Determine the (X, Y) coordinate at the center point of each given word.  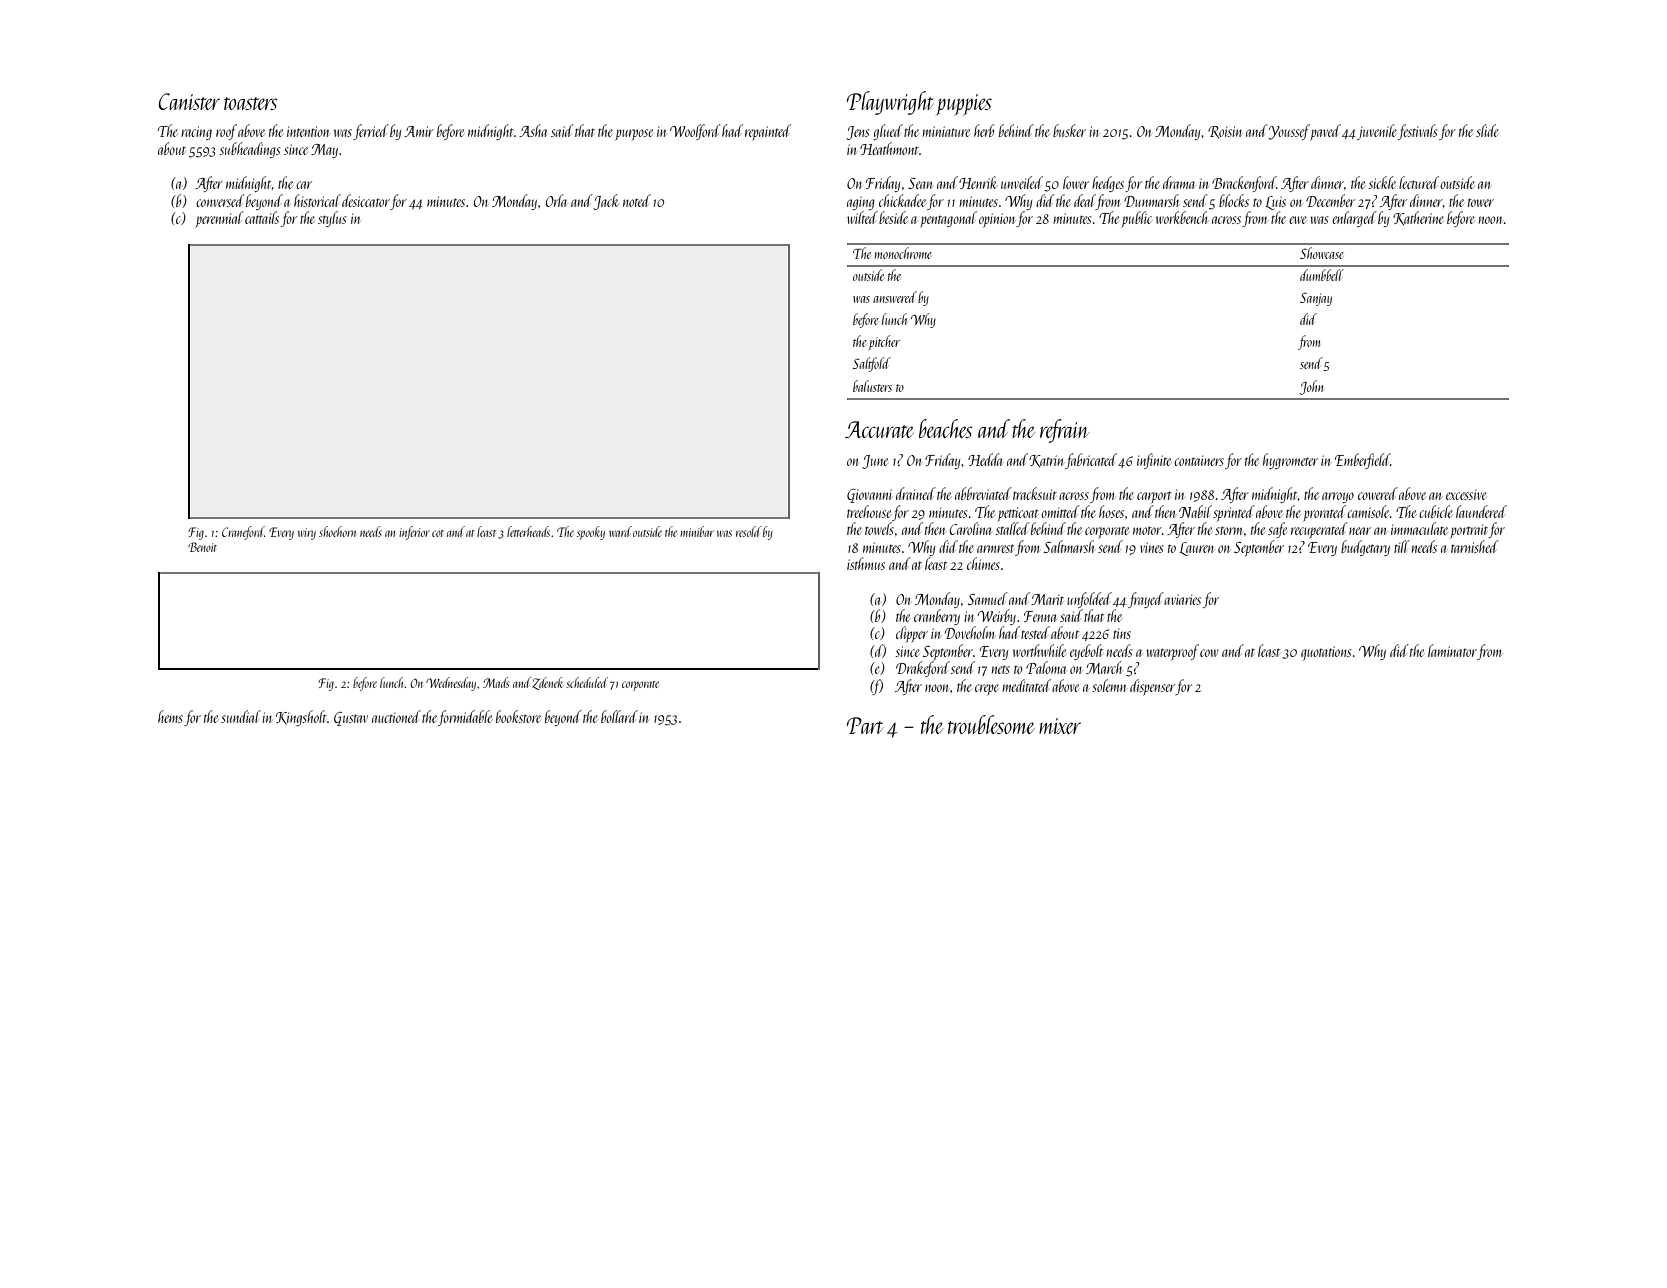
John (1311, 387)
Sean (920, 183)
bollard (619, 716)
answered (895, 297)
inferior (414, 533)
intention (308, 131)
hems (170, 716)
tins (1122, 634)
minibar (697, 531)
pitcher (884, 342)
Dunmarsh (1151, 200)
